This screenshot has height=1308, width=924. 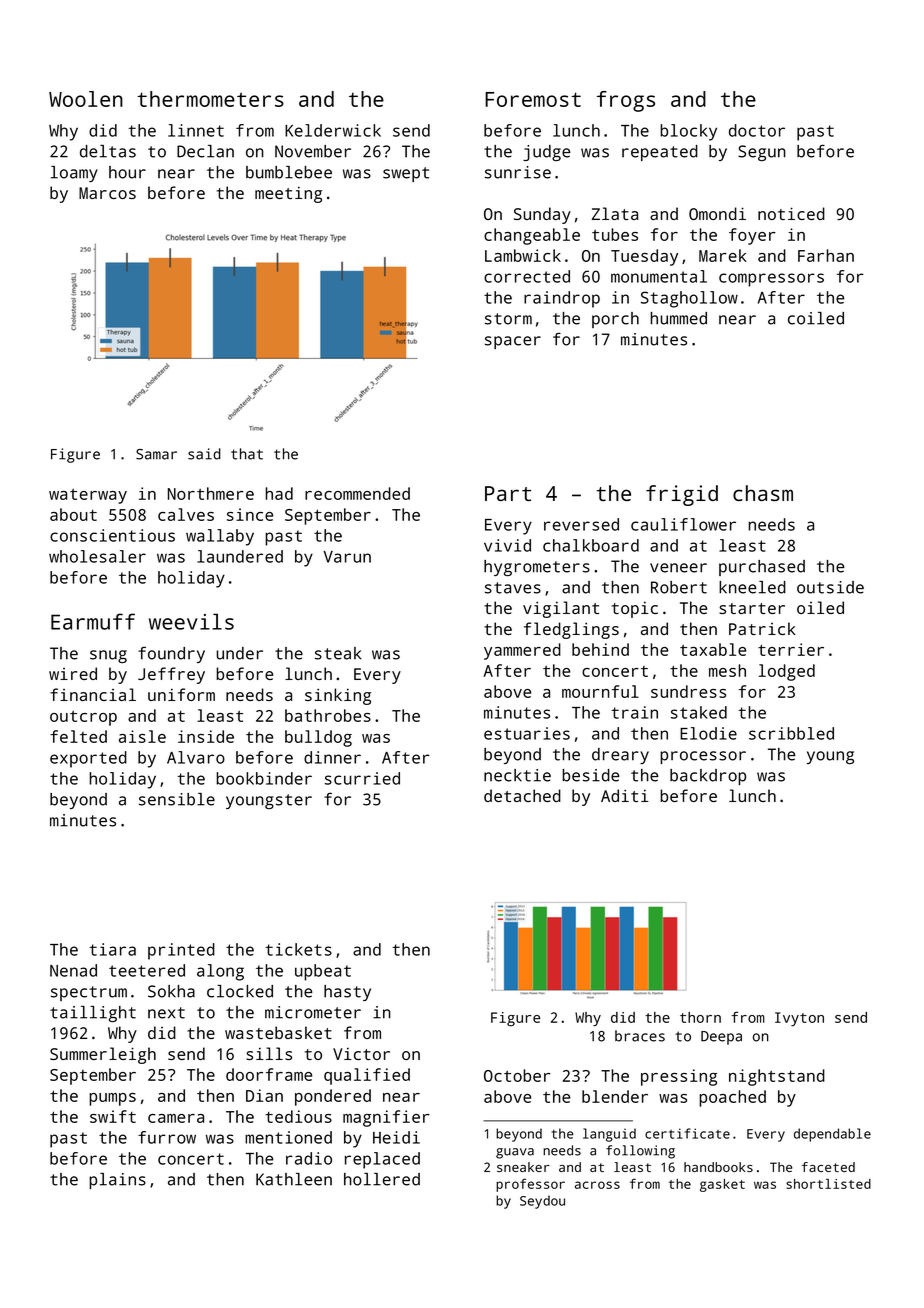 What do you see at coordinates (799, 1019) in the screenshot?
I see `Ivyton` at bounding box center [799, 1019].
